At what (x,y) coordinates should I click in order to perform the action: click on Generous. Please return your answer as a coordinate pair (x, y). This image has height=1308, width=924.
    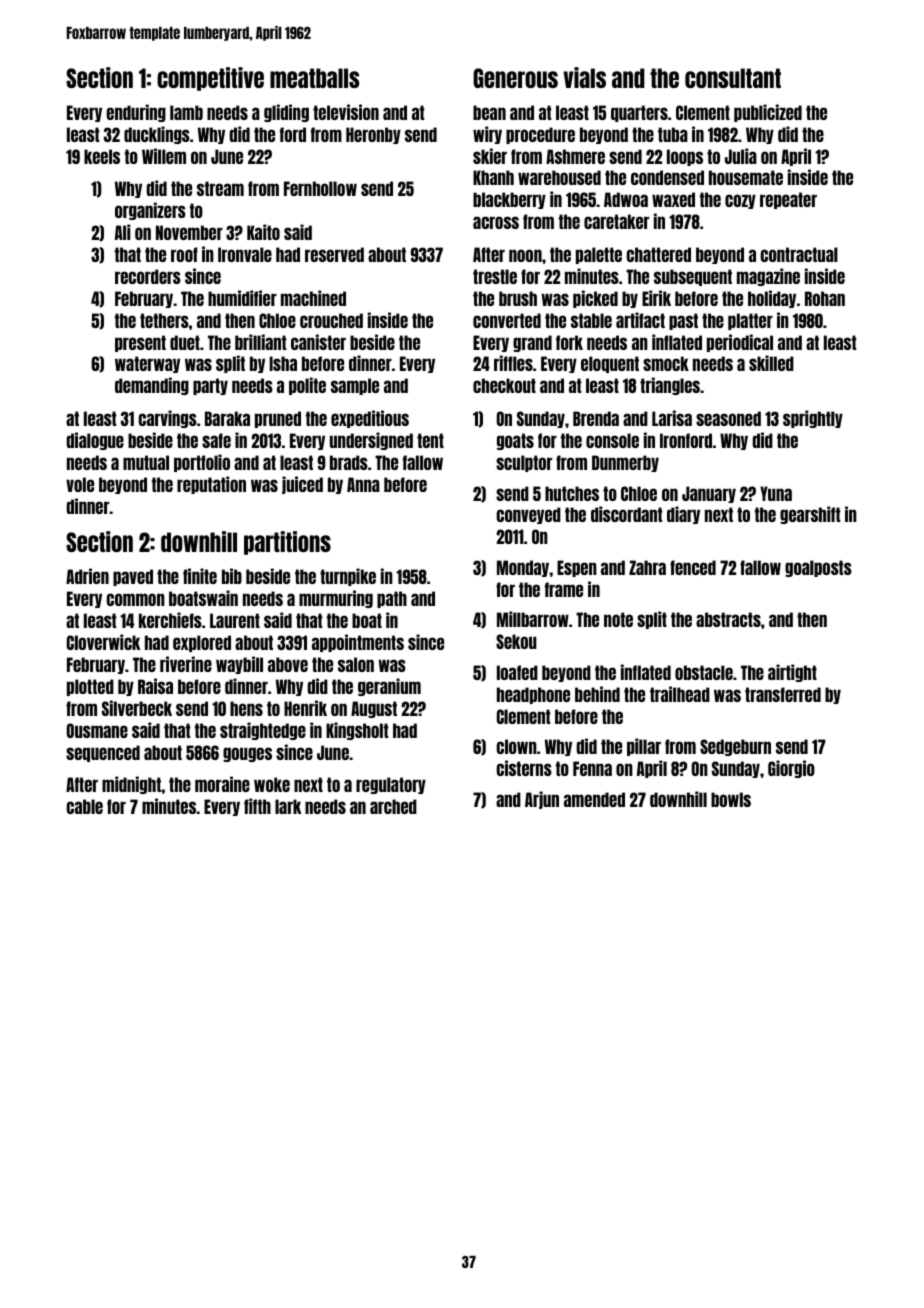
    Looking at the image, I should click on (515, 78).
